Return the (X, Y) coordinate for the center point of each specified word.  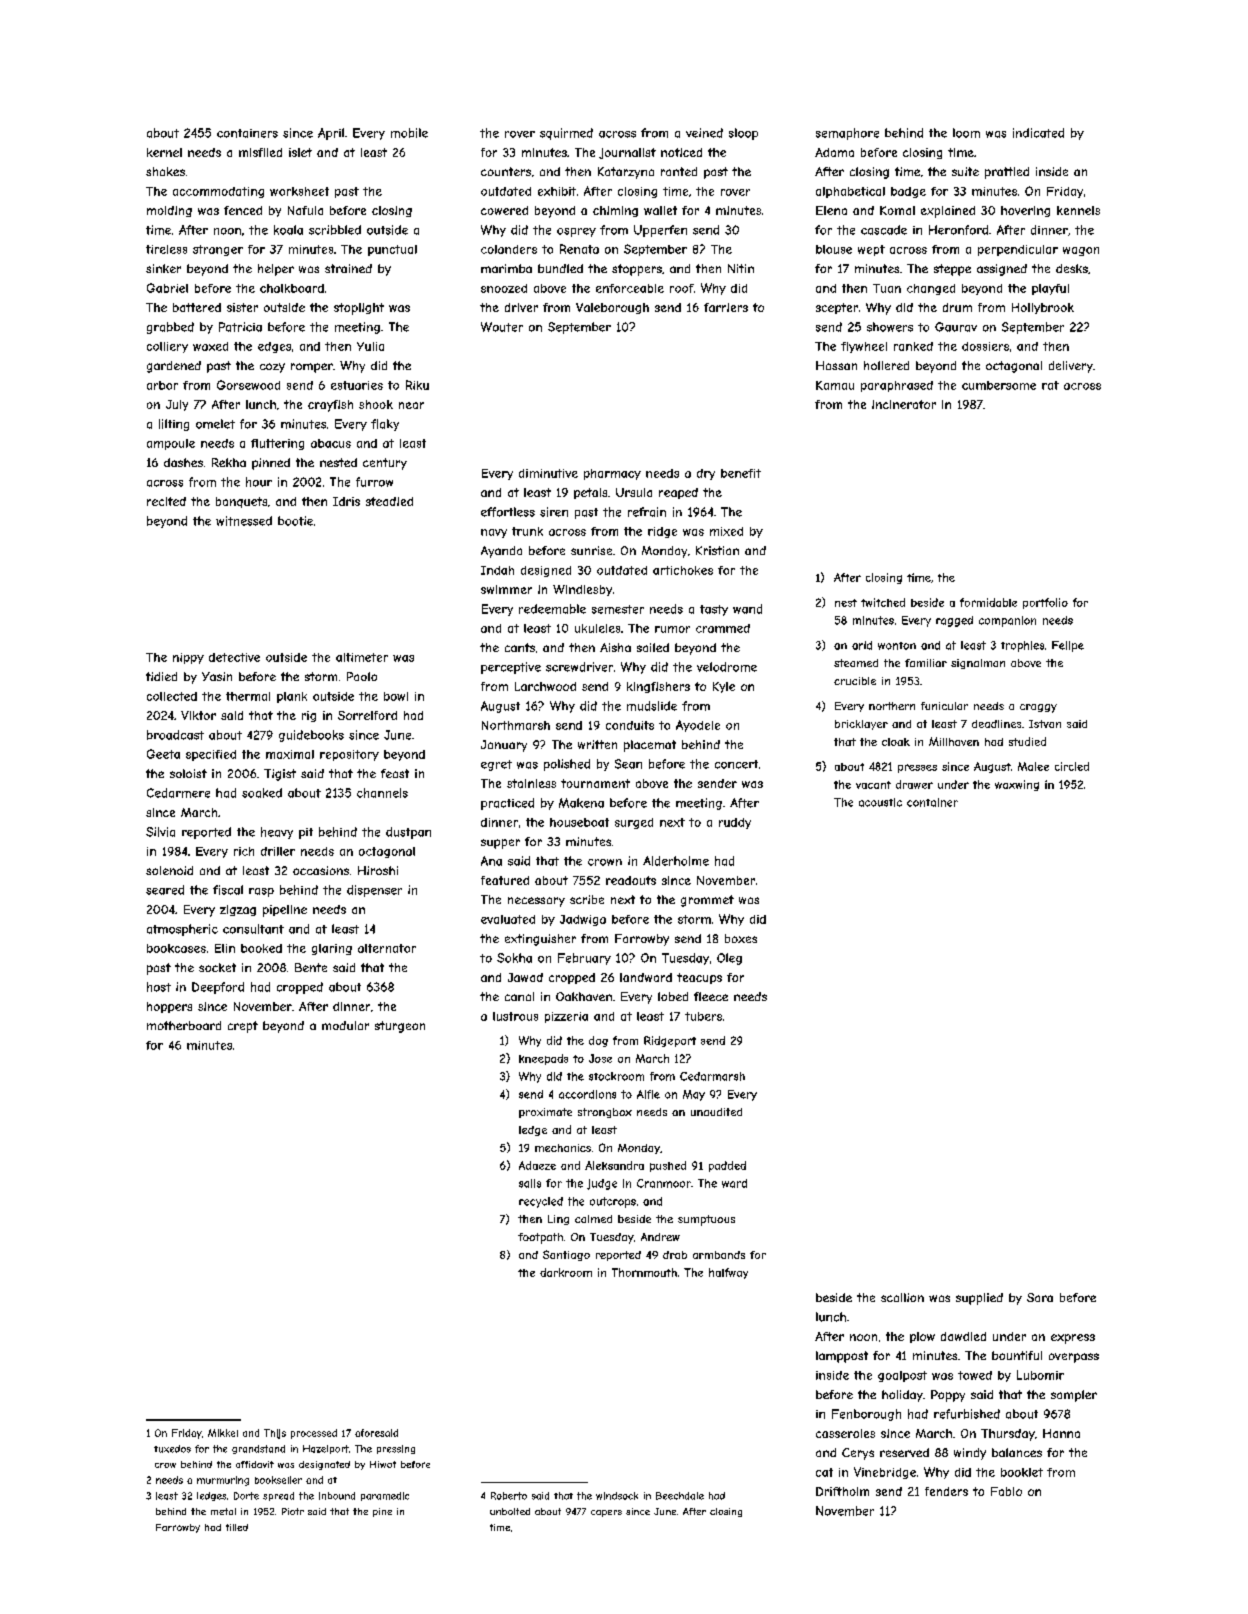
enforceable (630, 288)
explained (948, 212)
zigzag (238, 910)
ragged (954, 621)
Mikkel (223, 1433)
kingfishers (658, 687)
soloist (188, 773)
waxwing (1017, 785)
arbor (162, 385)
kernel (164, 152)
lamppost (842, 1357)
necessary (536, 902)
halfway (728, 1273)
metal (223, 1511)
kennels (1078, 210)
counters (506, 171)
